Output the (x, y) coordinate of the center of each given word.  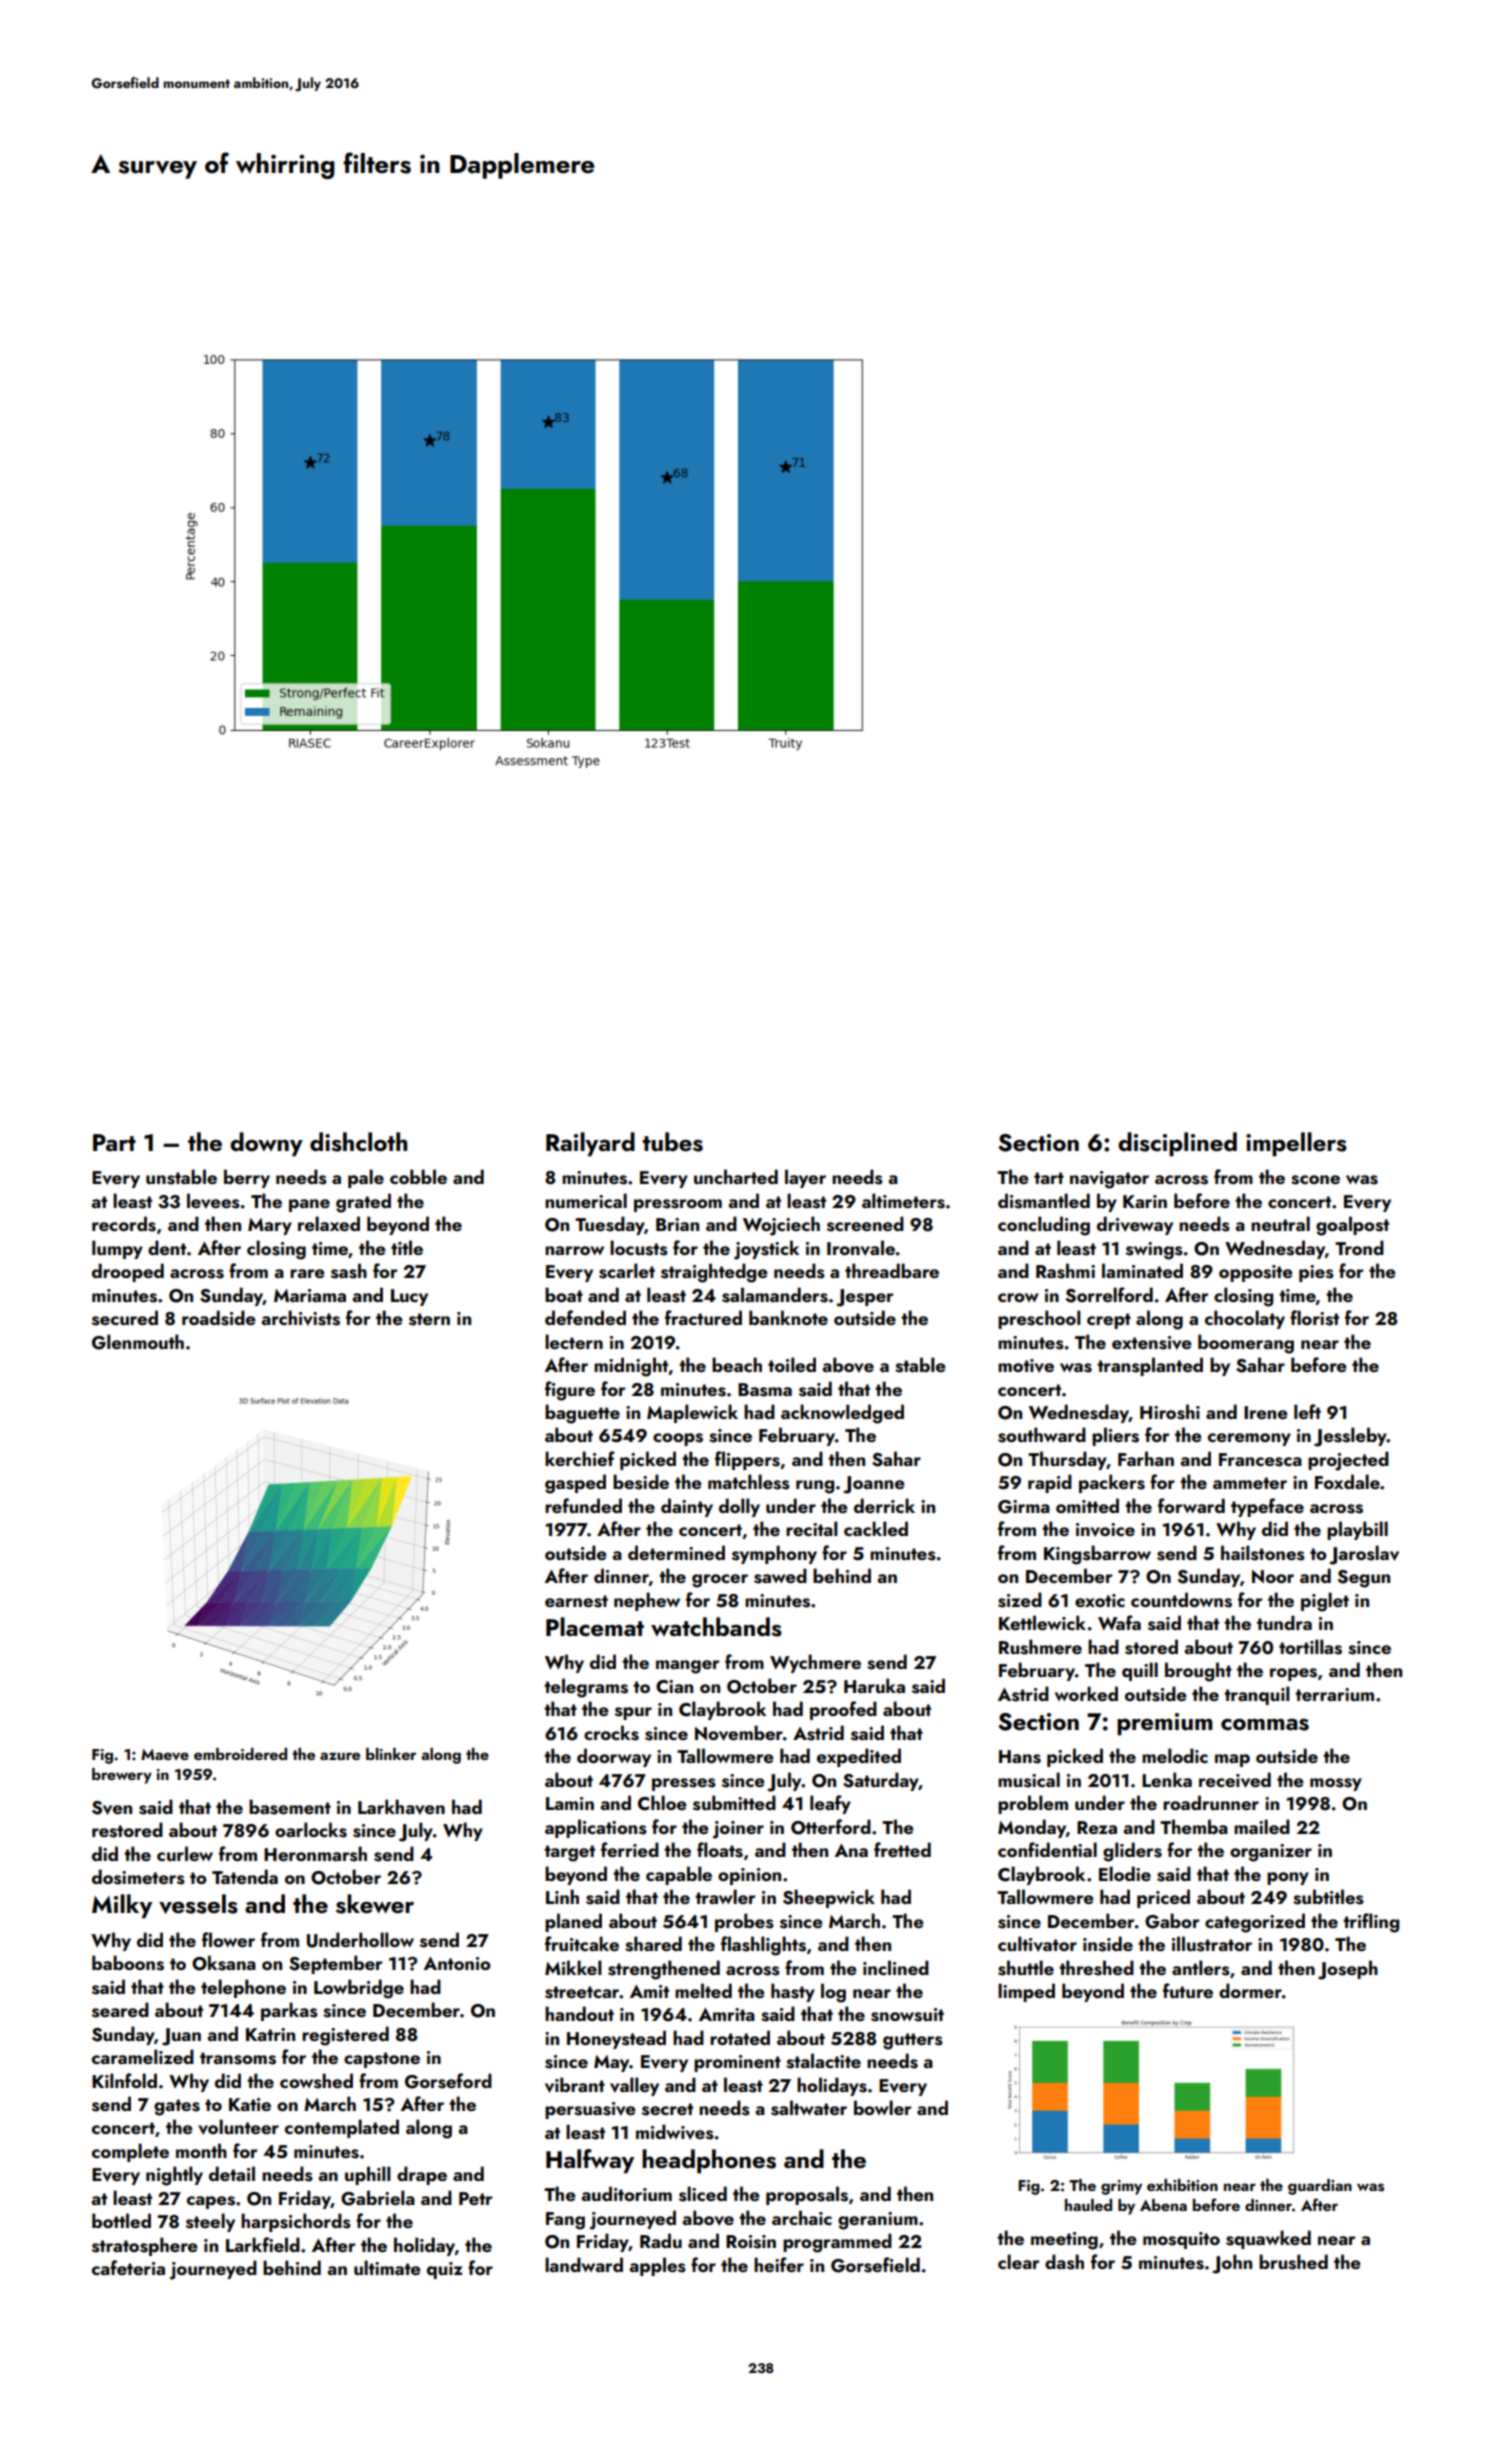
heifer (779, 2264)
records (124, 1224)
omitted (1087, 1505)
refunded (583, 1505)
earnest (576, 1601)
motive (1026, 1366)
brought (1198, 1672)
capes (211, 2202)
